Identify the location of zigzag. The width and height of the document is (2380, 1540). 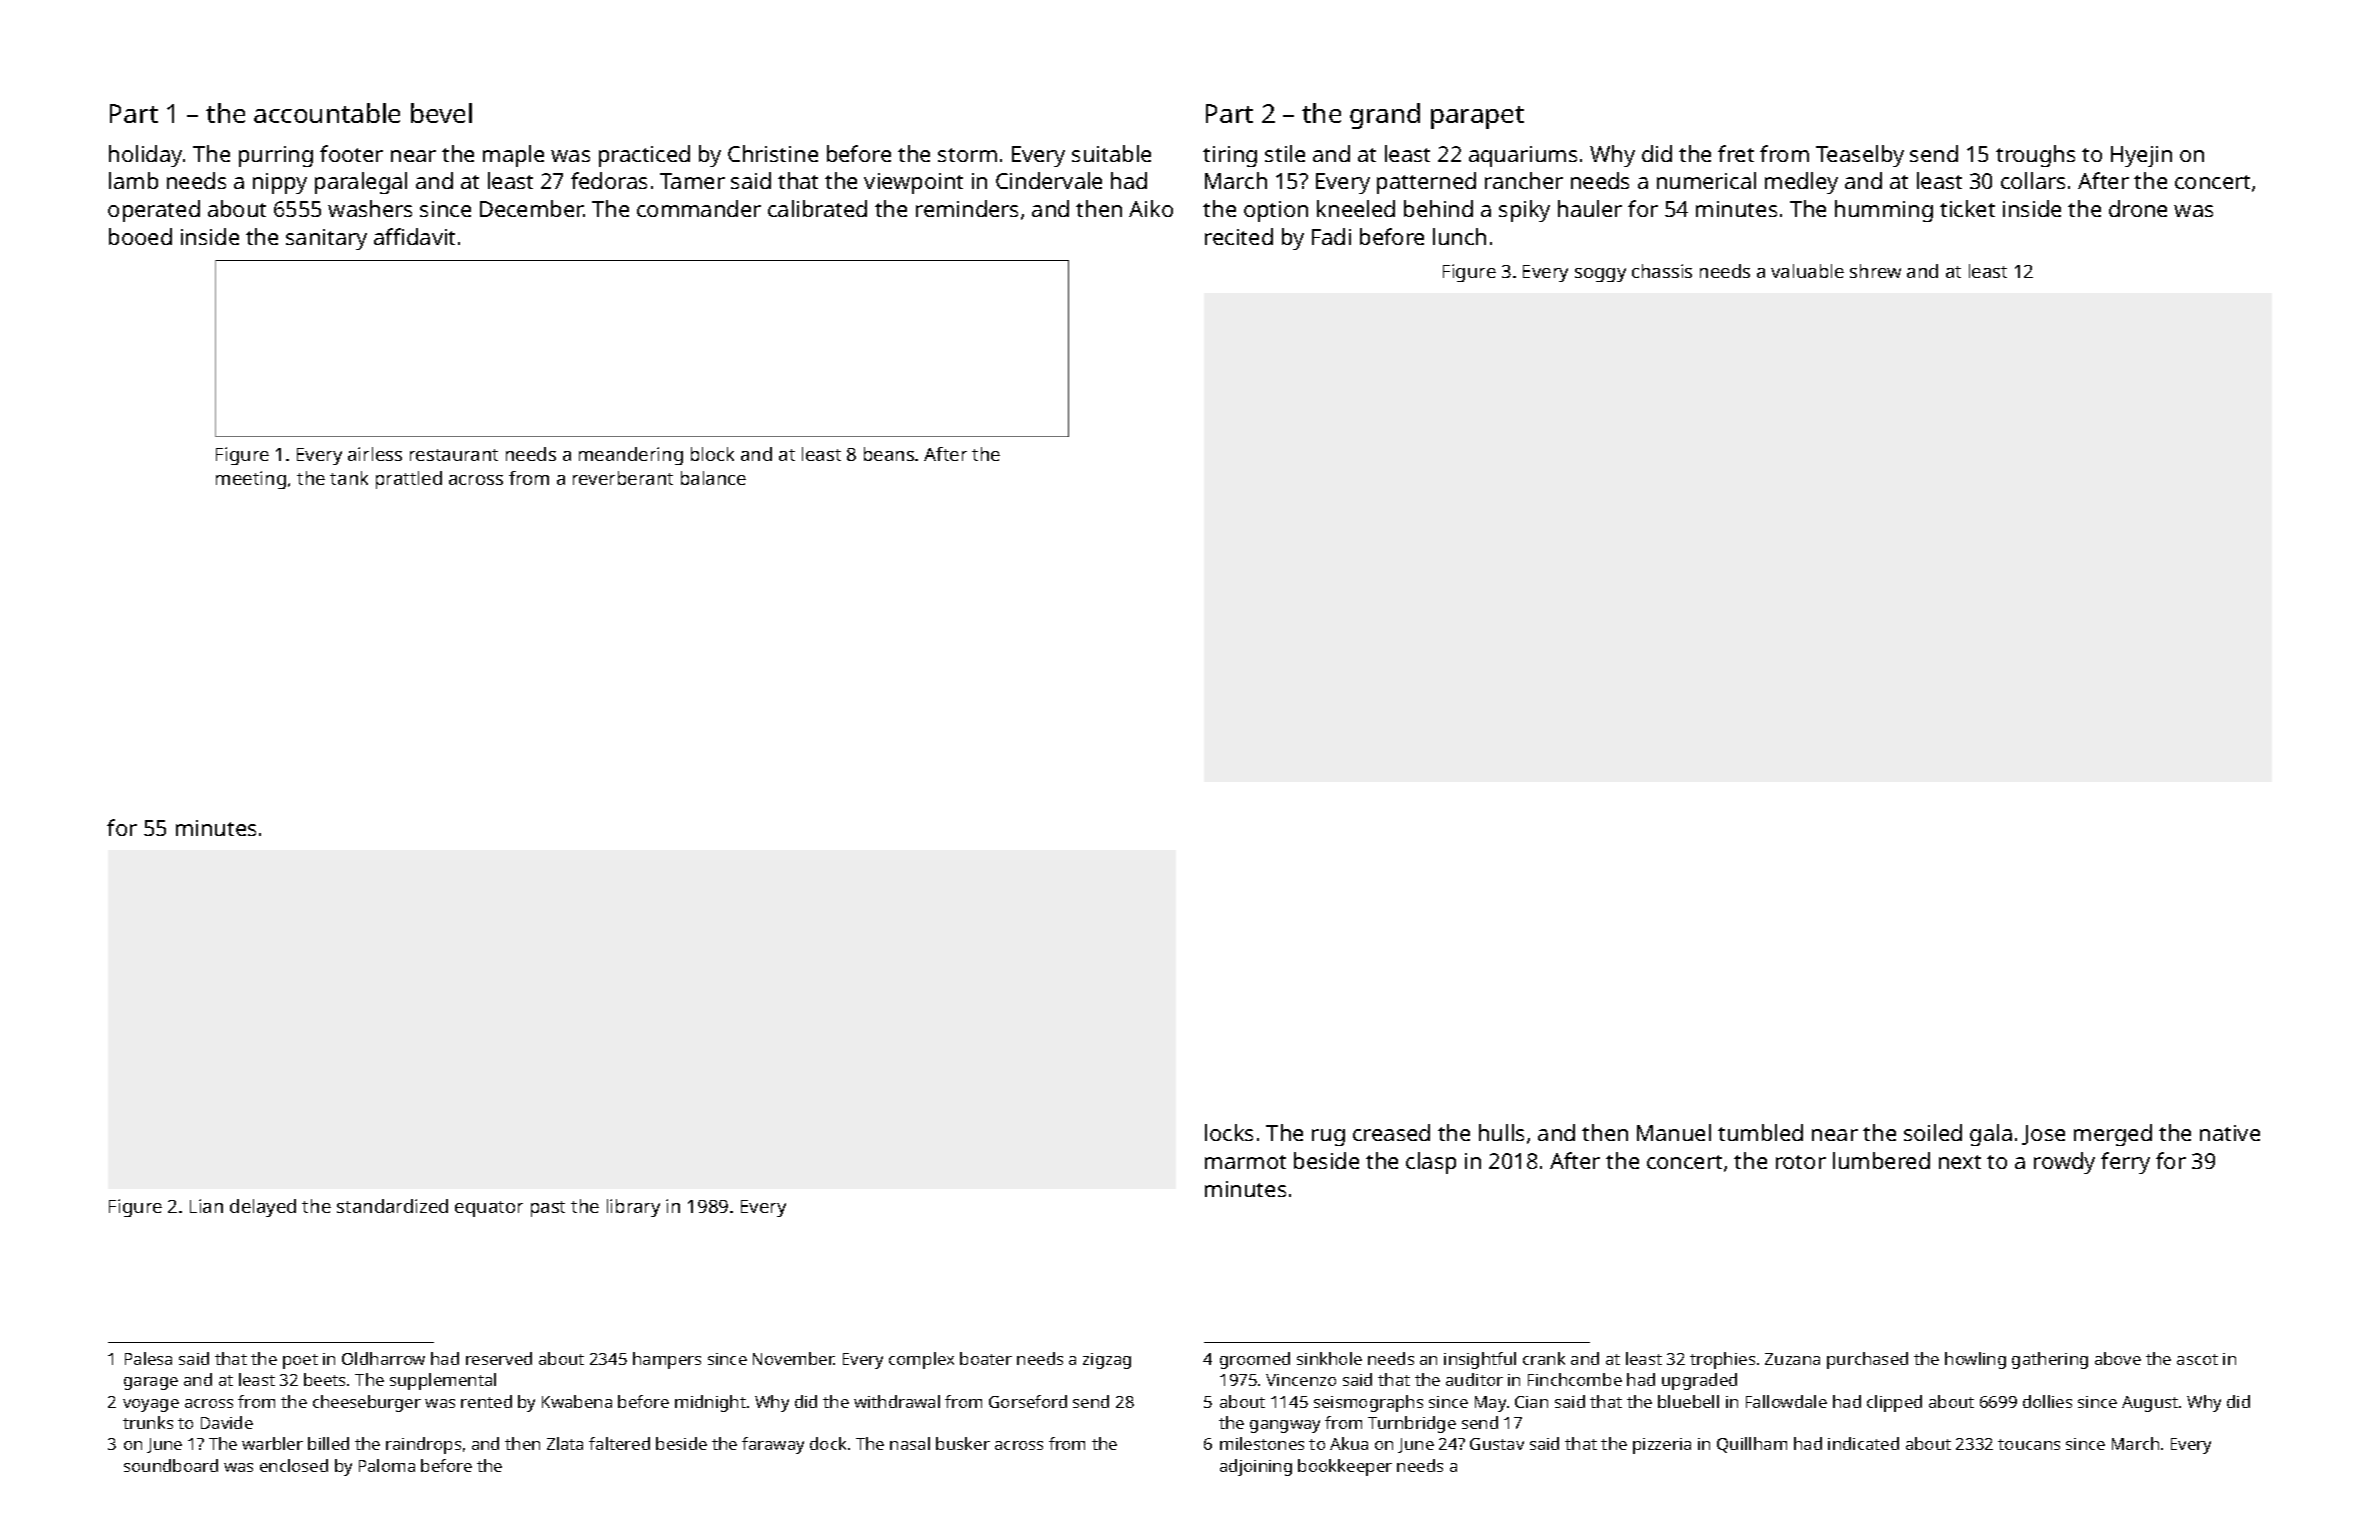
(1107, 1361).
